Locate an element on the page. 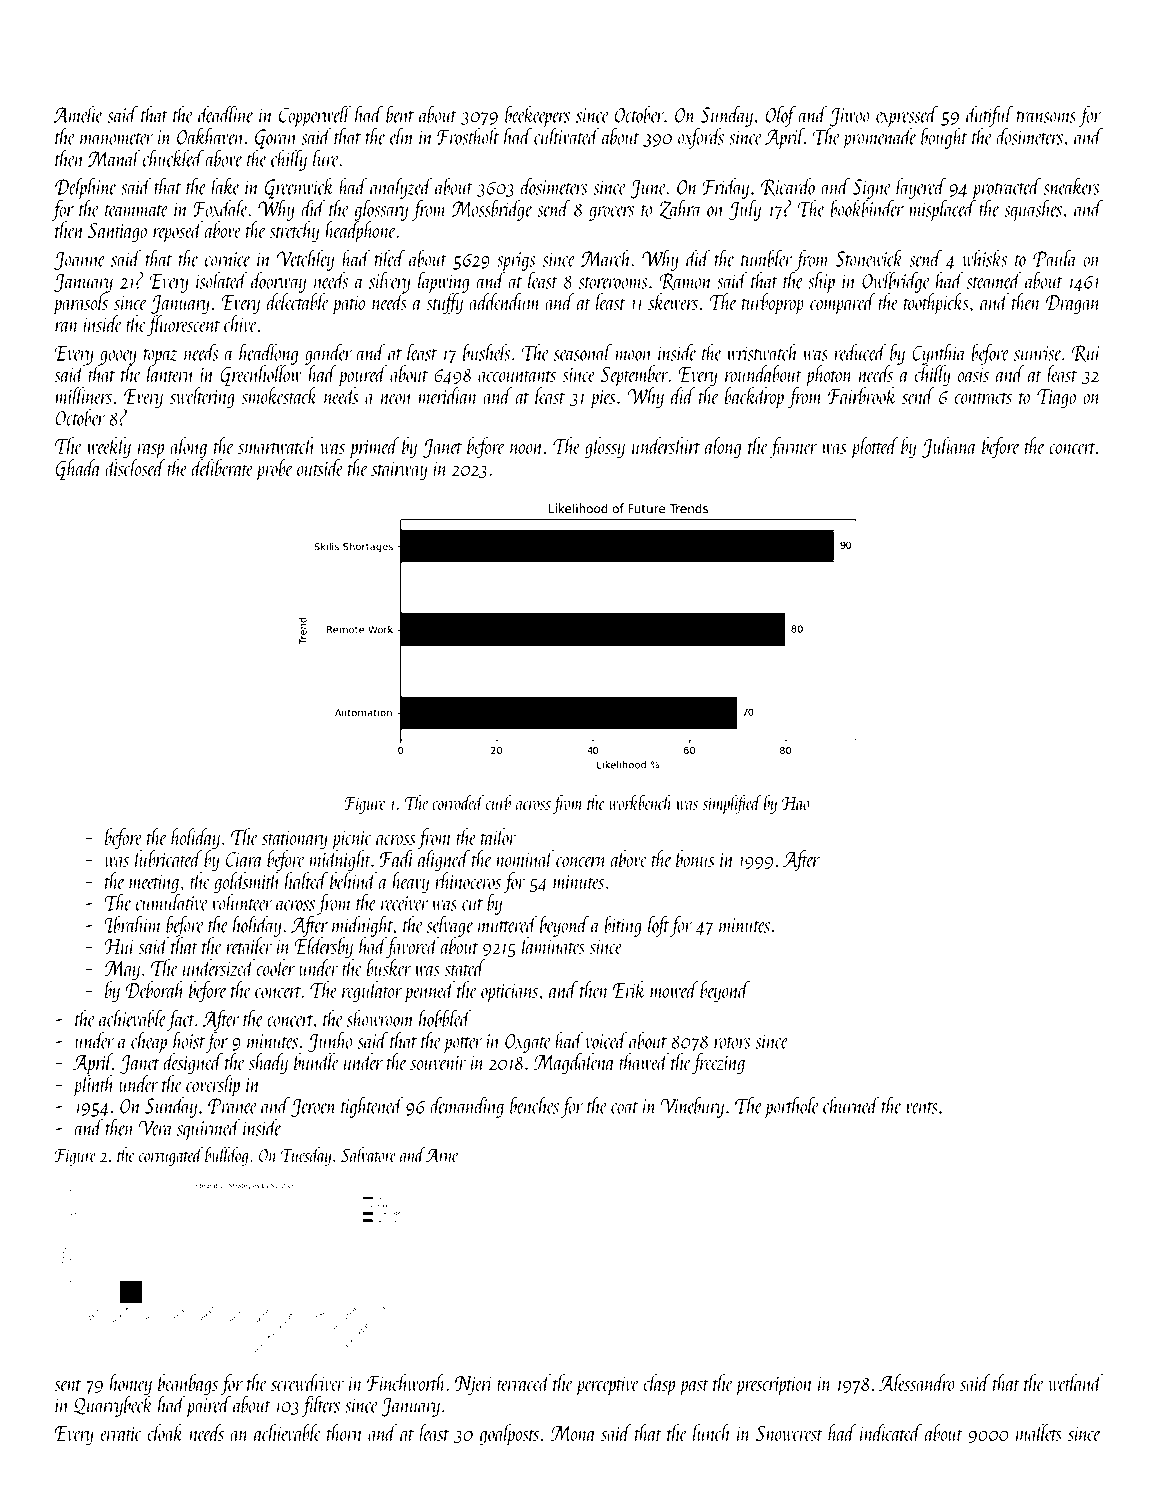  squashes is located at coordinates (1033, 210).
